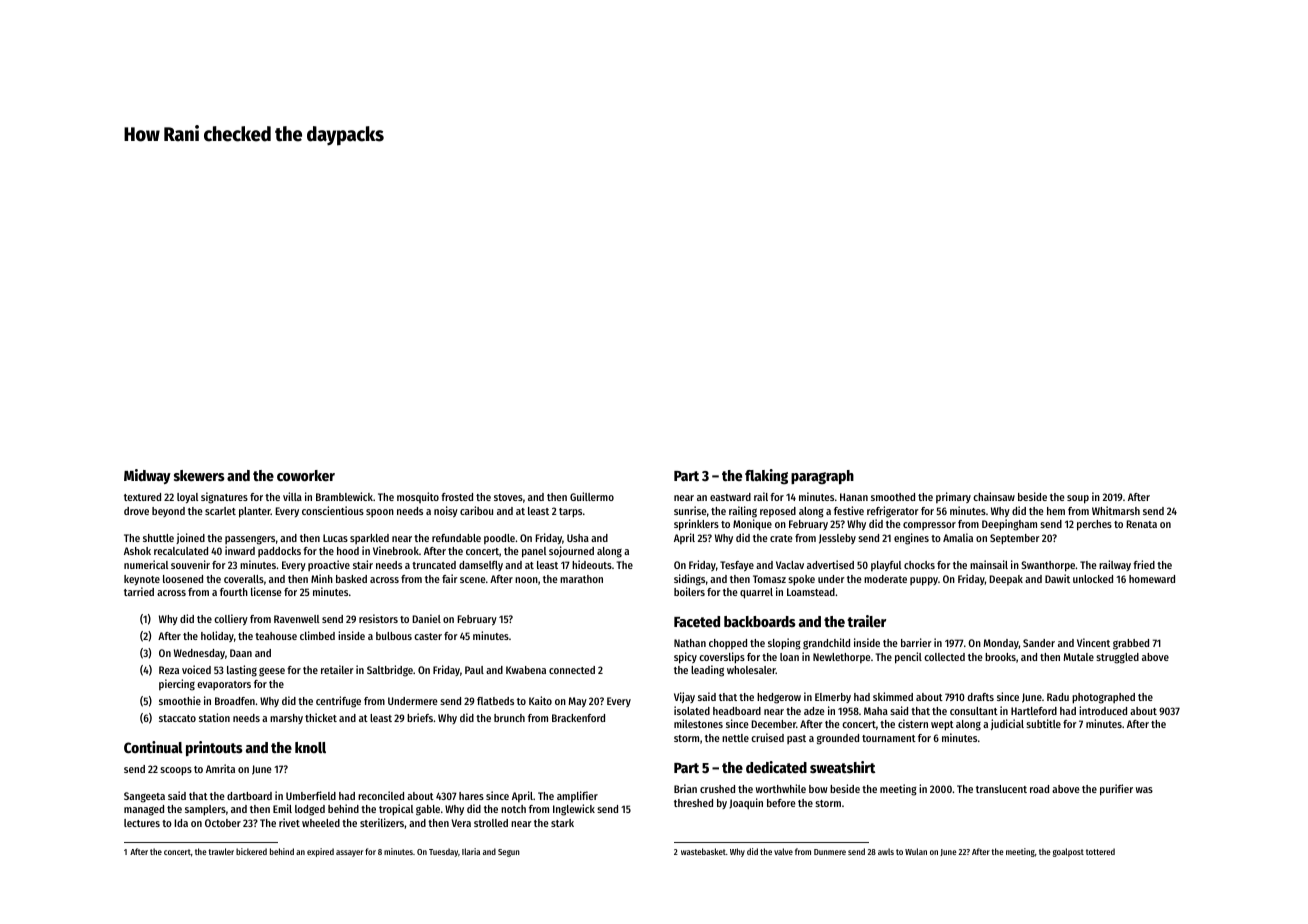 The height and width of the screenshot is (924, 1308). What do you see at coordinates (509, 853) in the screenshot?
I see `Segun` at bounding box center [509, 853].
